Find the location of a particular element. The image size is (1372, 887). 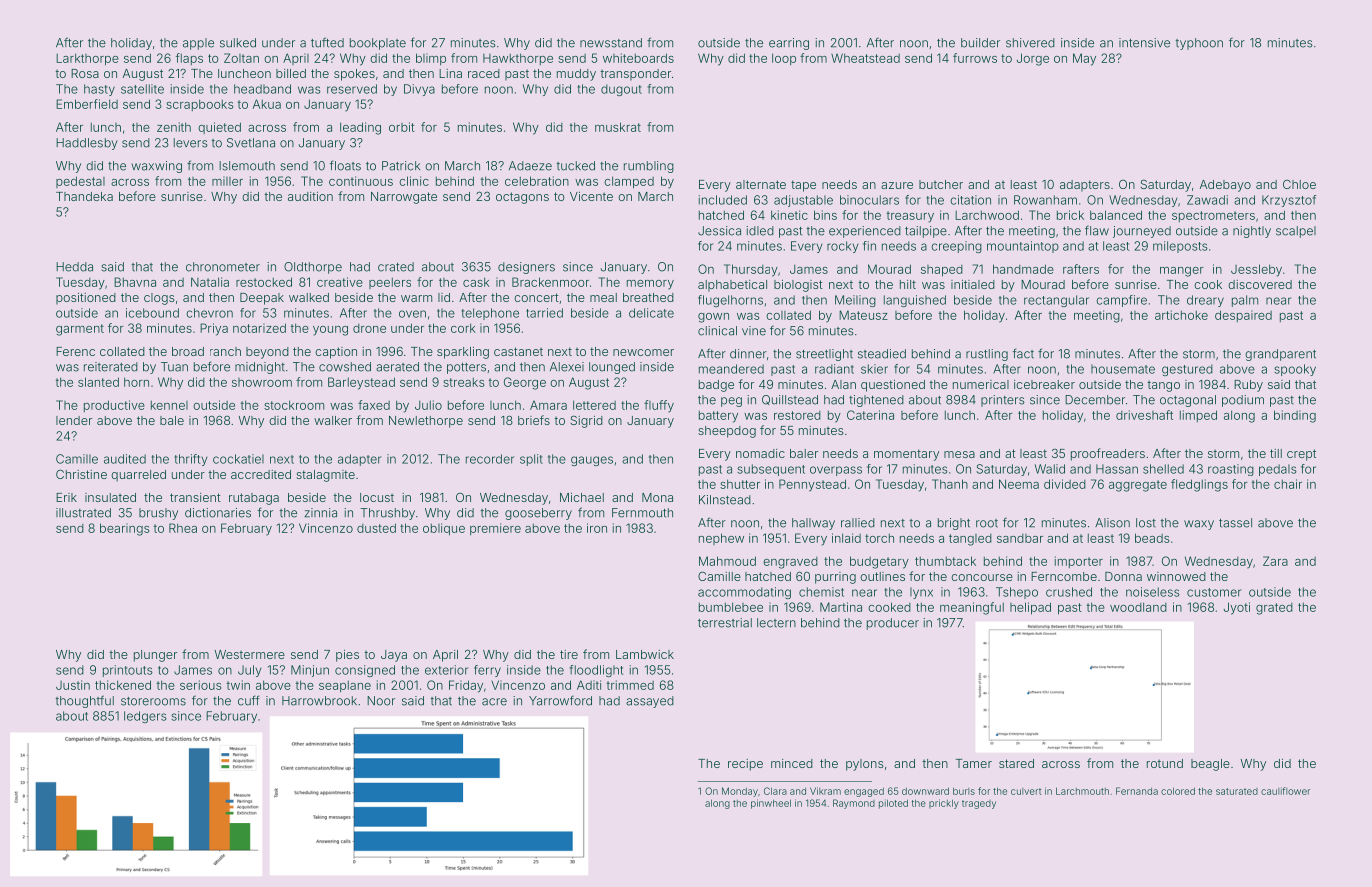

proofreaders is located at coordinates (1108, 454).
